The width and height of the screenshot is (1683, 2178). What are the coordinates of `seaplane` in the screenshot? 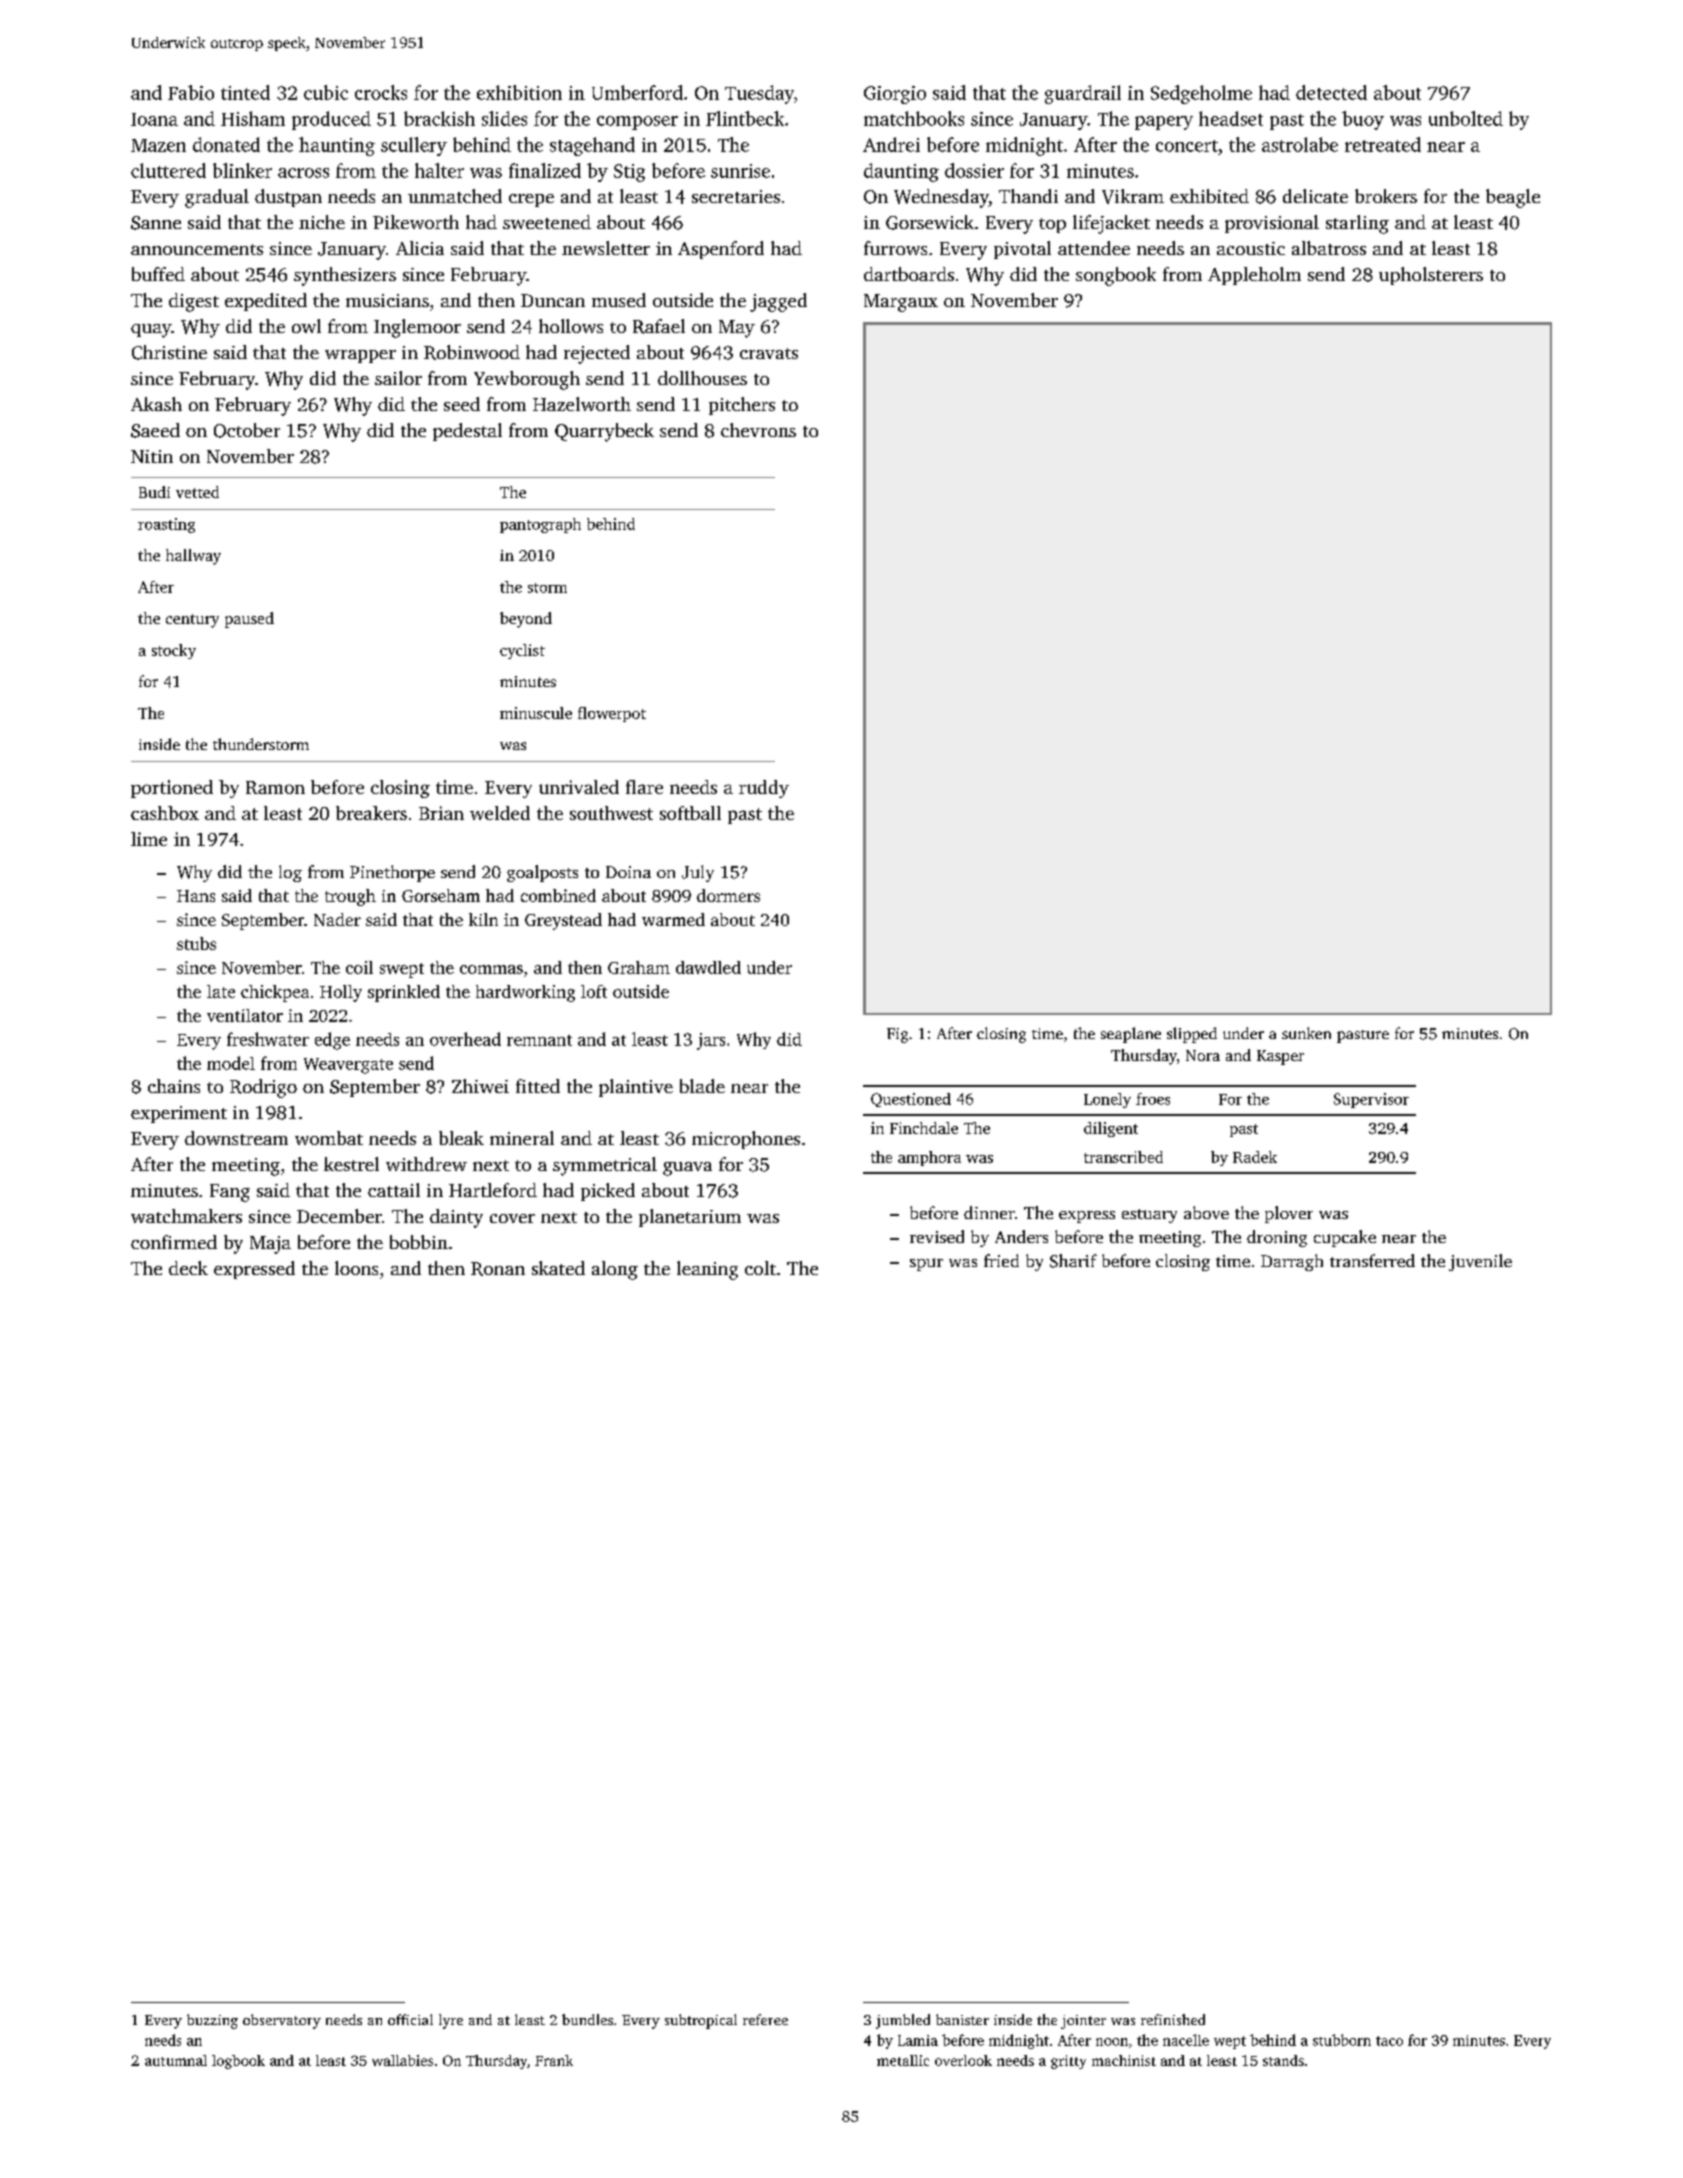 It's located at (1131, 1035).
